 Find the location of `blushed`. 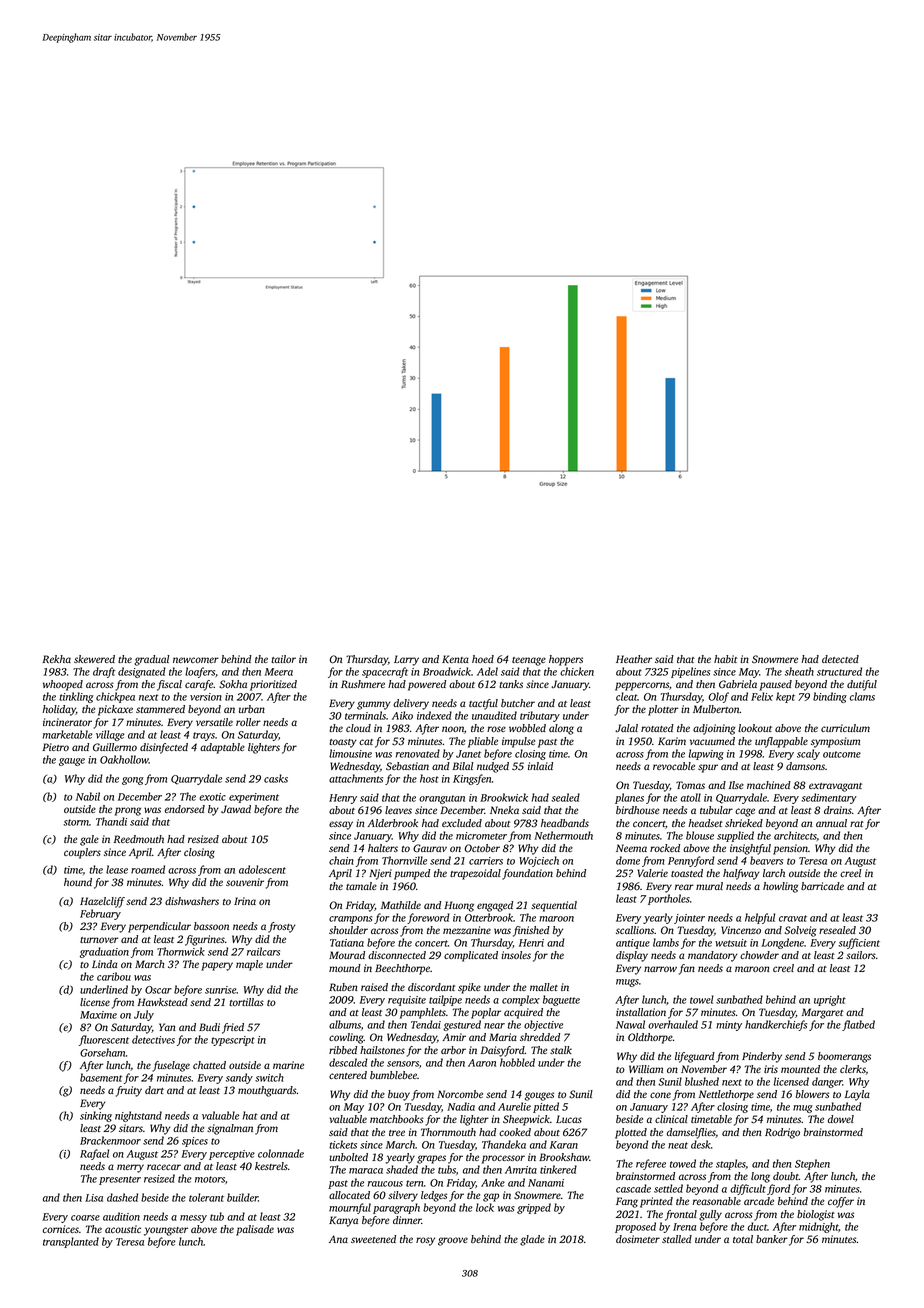

blushed is located at coordinates (702, 1081).
